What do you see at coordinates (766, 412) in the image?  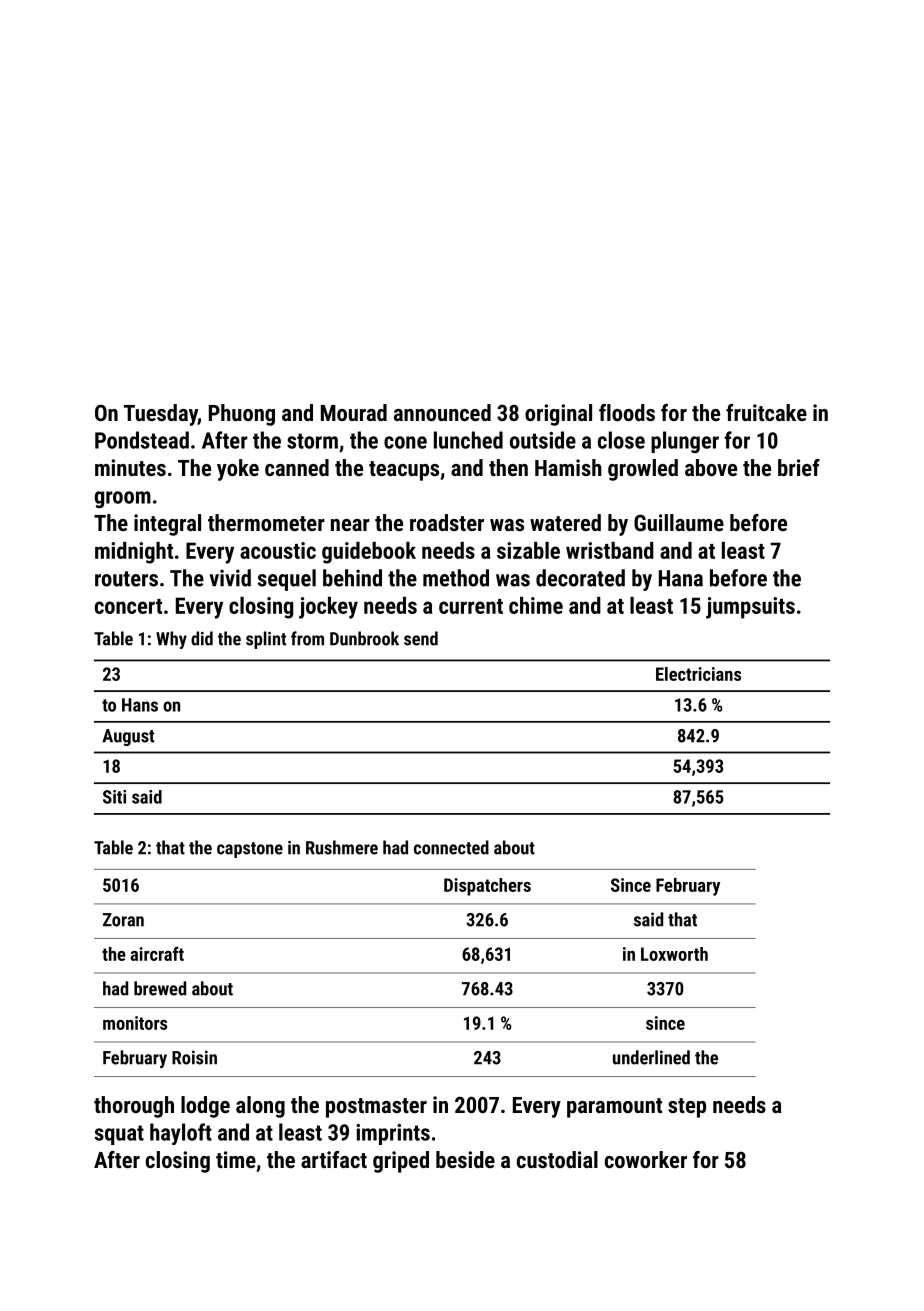 I see `fruitcake` at bounding box center [766, 412].
